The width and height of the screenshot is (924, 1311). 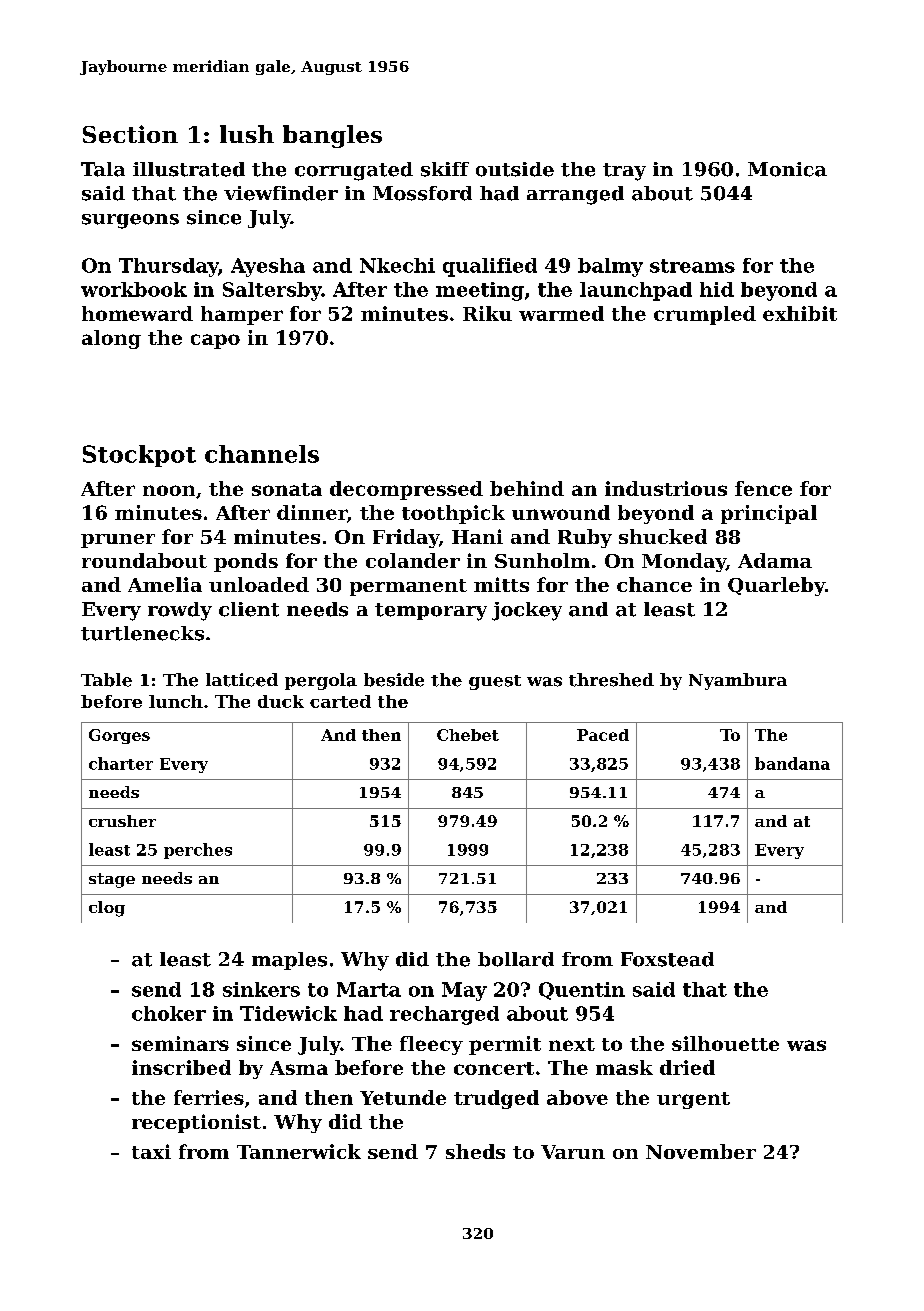 I want to click on duck, so click(x=281, y=701).
